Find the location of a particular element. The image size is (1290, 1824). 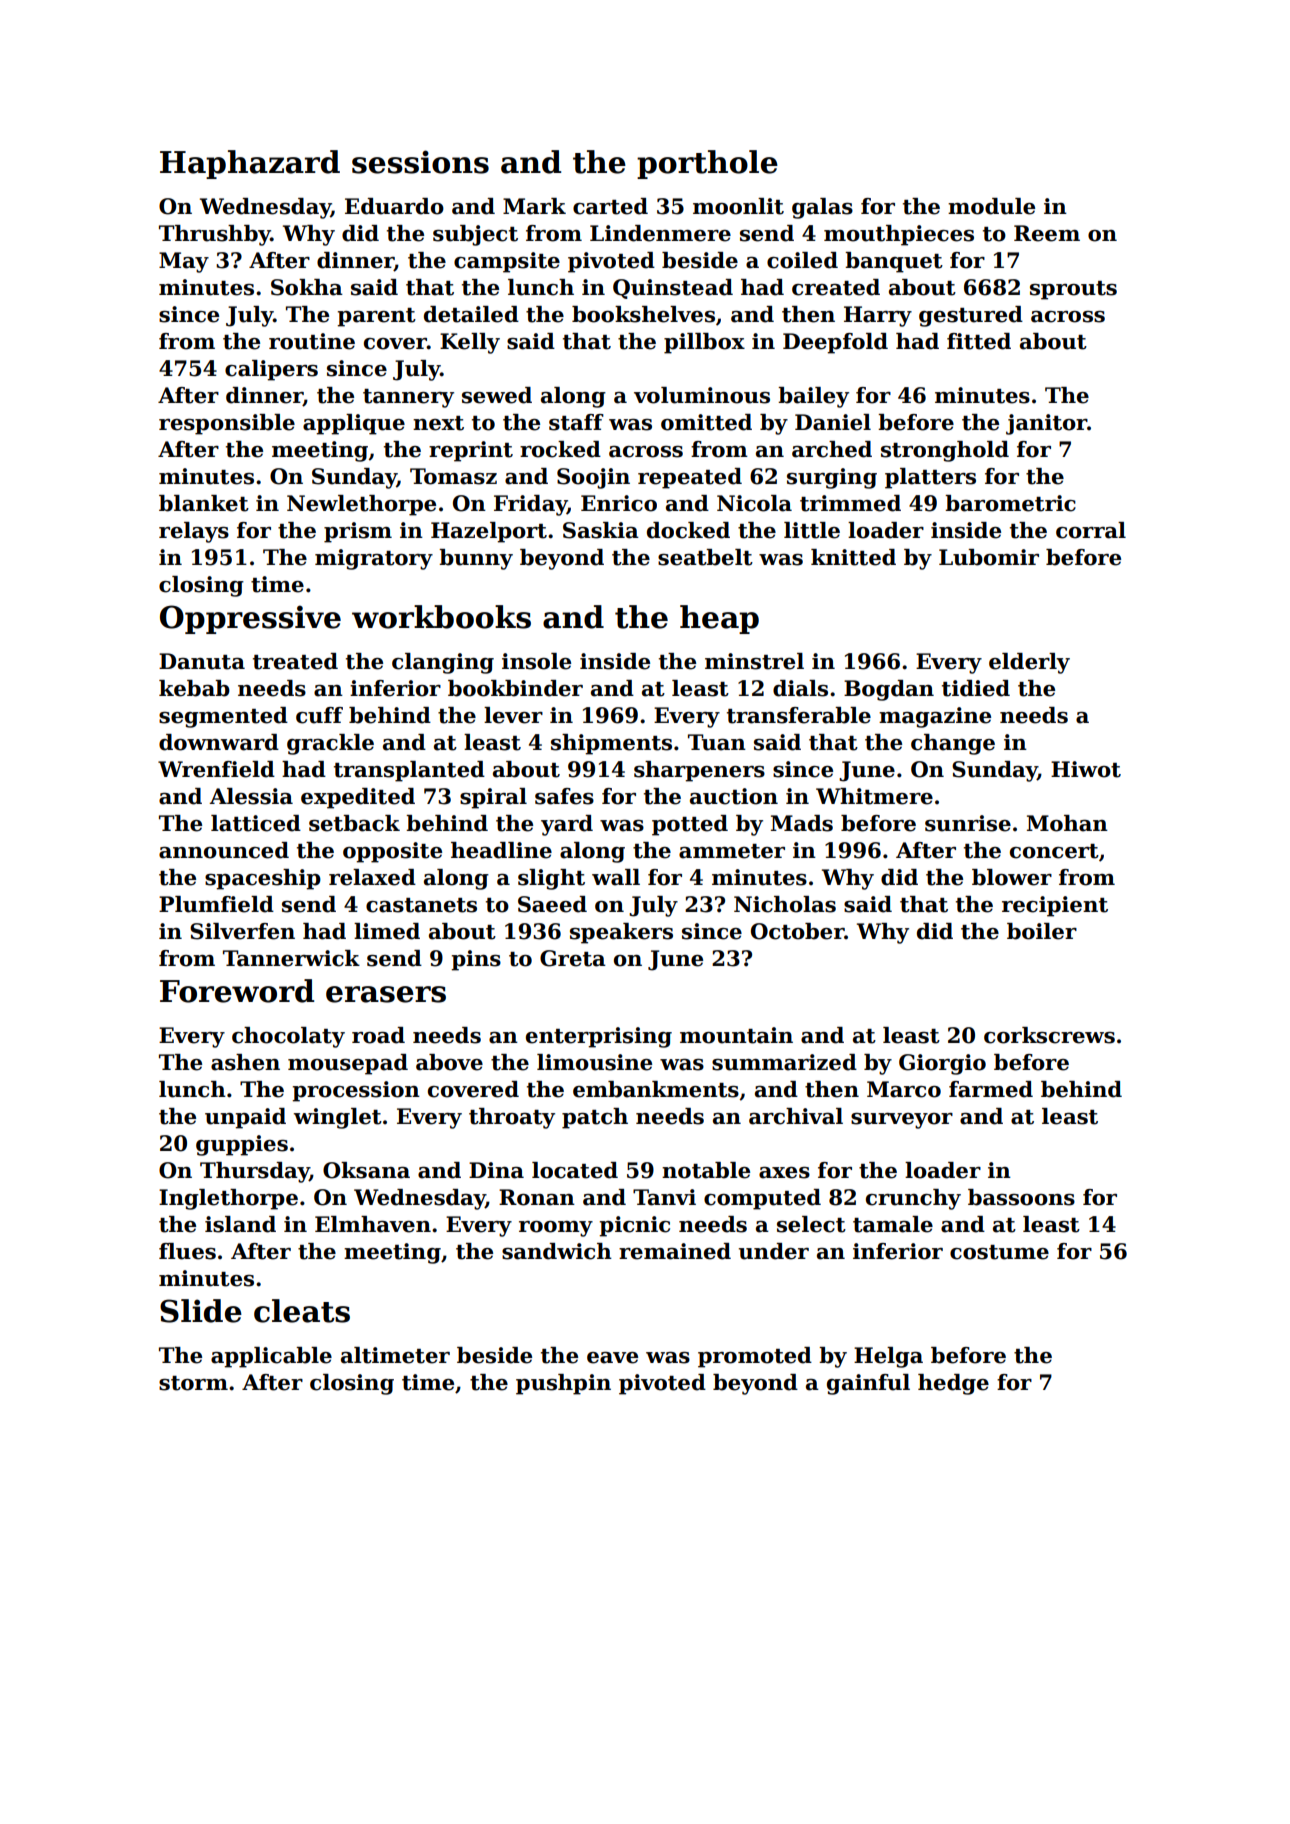

Haphazard is located at coordinates (250, 164).
